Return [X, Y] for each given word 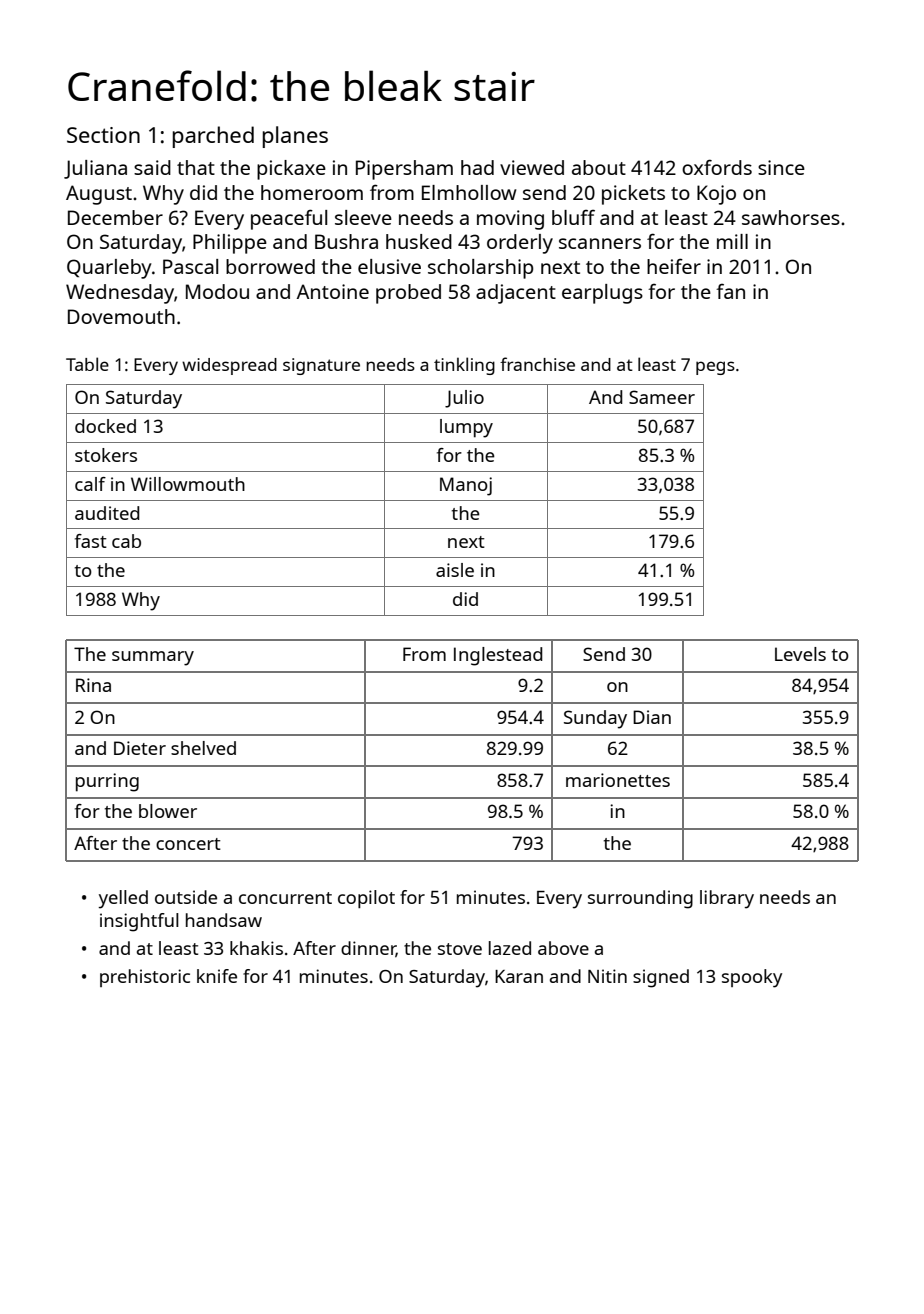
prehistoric [145, 978]
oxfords [717, 167]
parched [213, 137]
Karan [519, 976]
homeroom [312, 192]
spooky [752, 978]
